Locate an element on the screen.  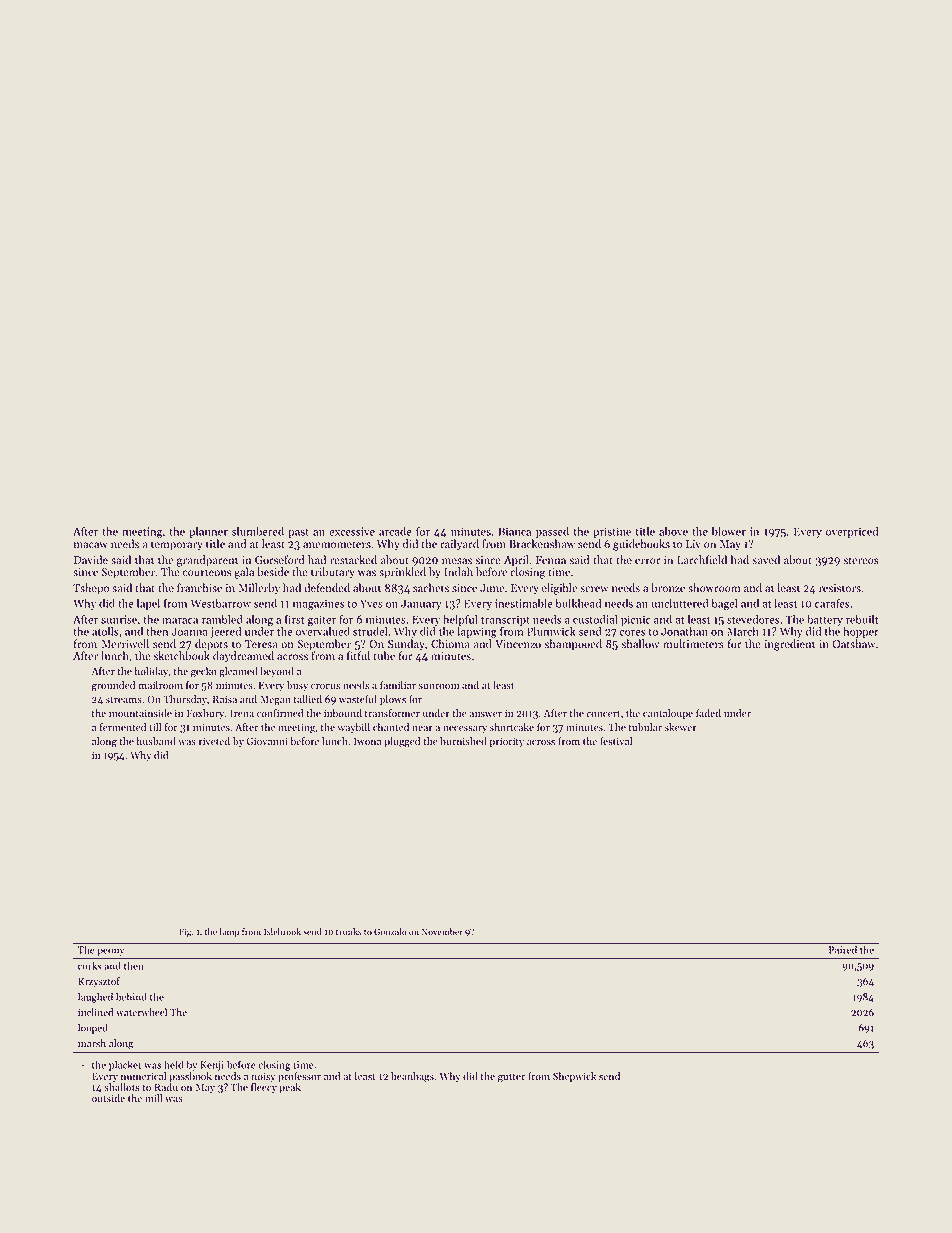
festival is located at coordinates (616, 741).
